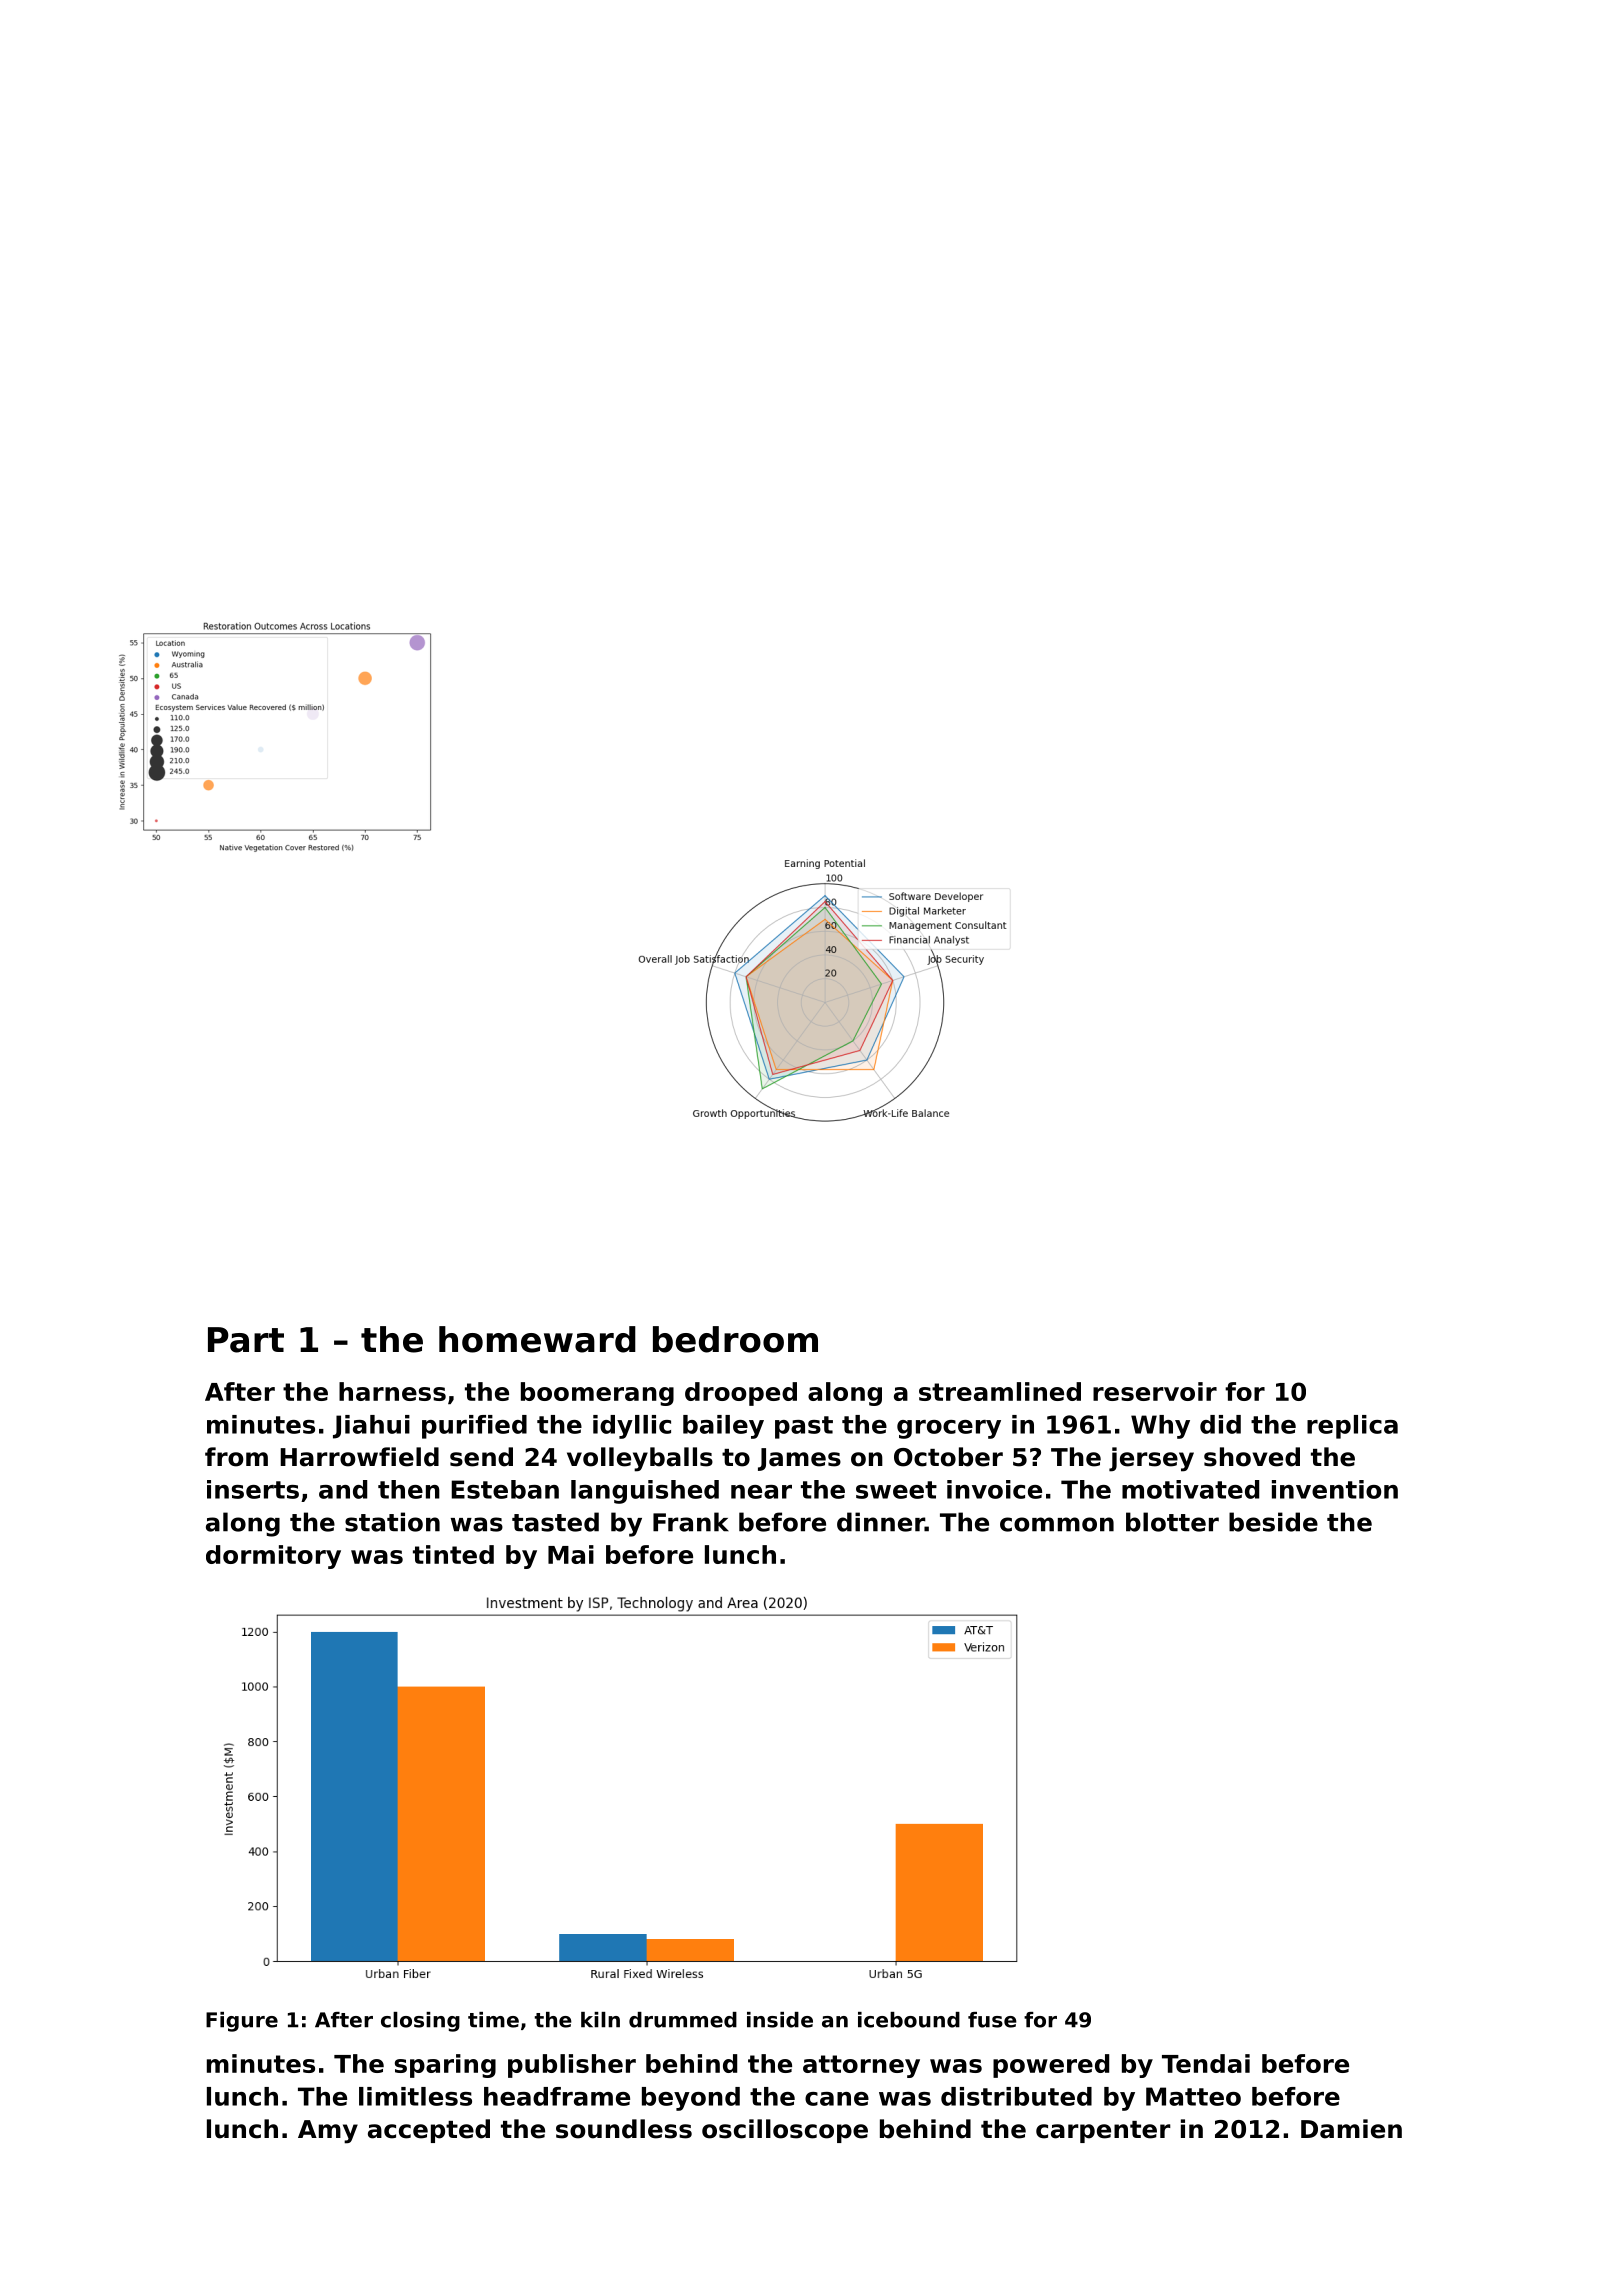 The width and height of the screenshot is (1620, 2292). Describe the element at coordinates (1155, 1391) in the screenshot. I see `reservoir` at that location.
